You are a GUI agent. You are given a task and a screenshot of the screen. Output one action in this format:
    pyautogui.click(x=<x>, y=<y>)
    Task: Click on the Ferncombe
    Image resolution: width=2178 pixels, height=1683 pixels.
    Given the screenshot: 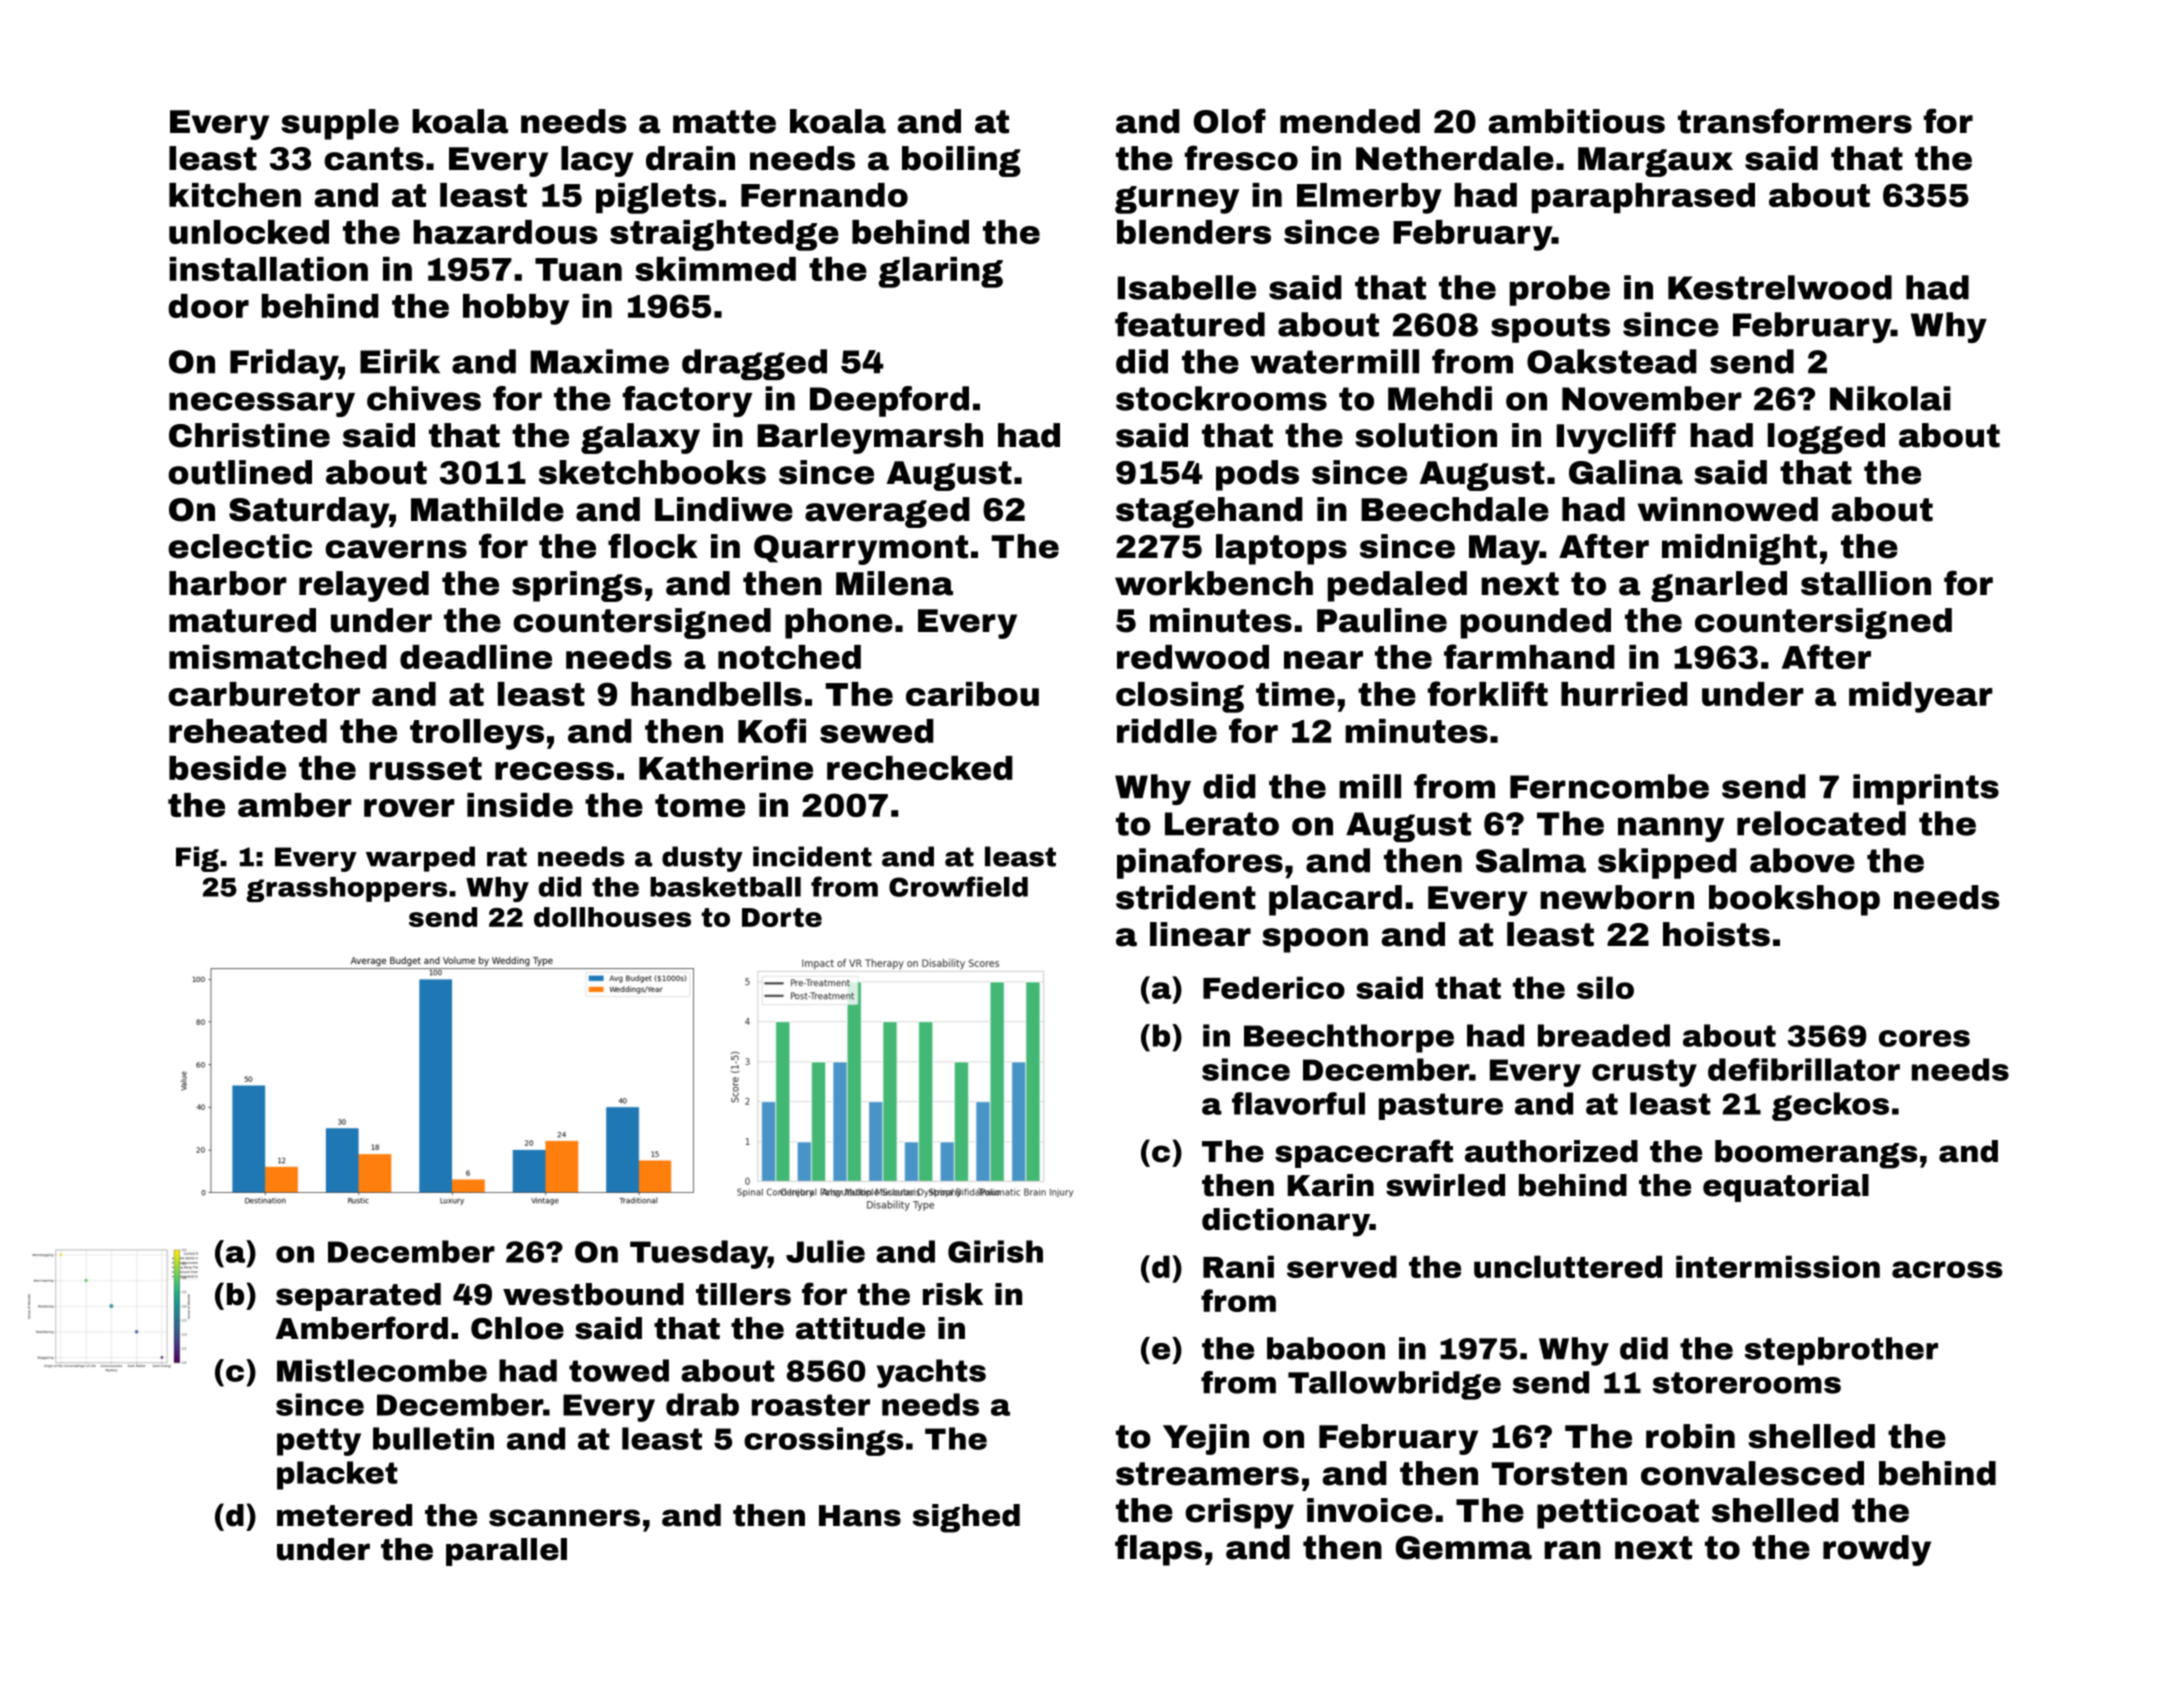 What is the action you would take?
    pyautogui.click(x=1609, y=786)
